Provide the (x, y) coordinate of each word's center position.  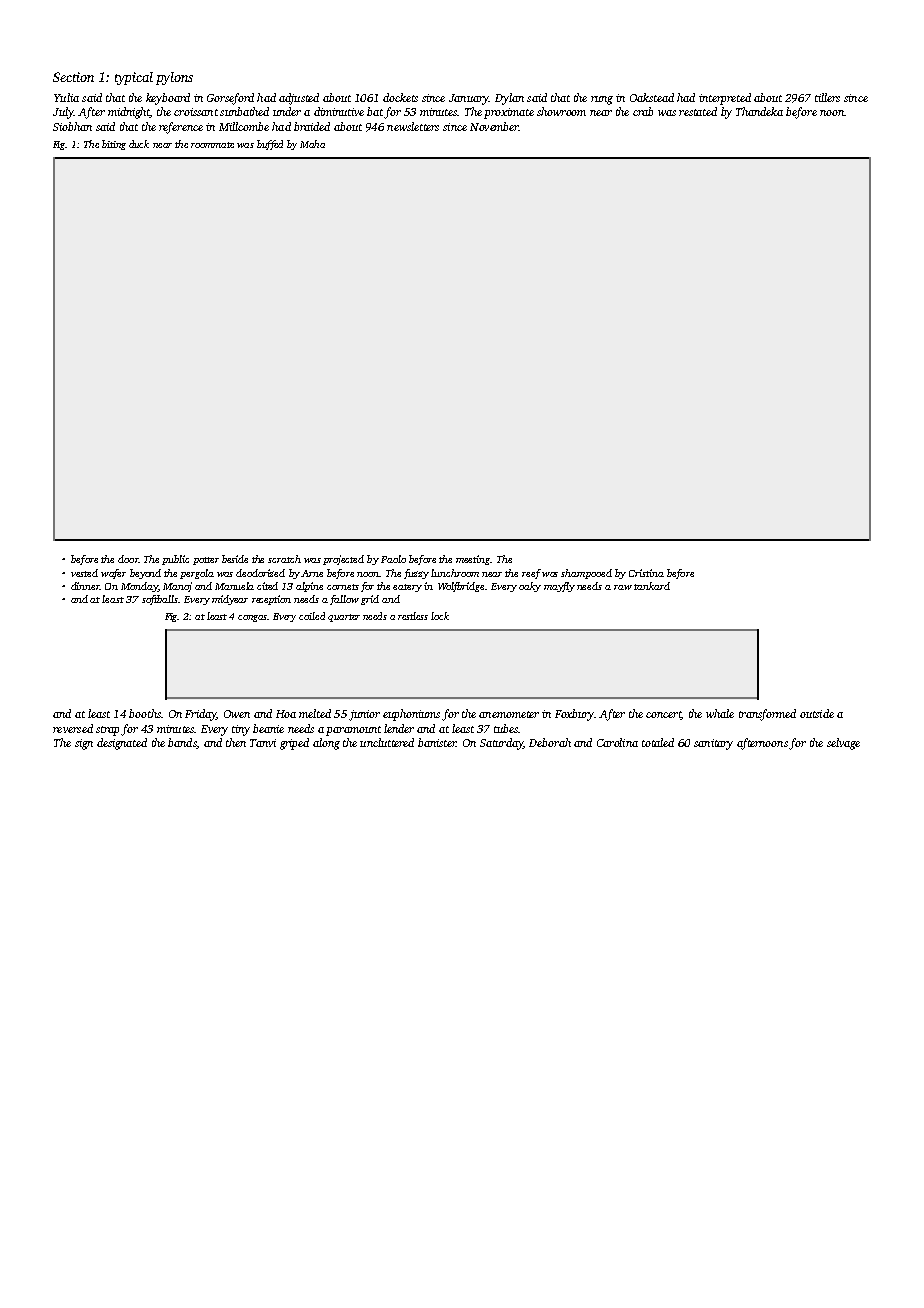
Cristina (646, 573)
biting (114, 145)
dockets (400, 97)
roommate (212, 145)
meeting (473, 560)
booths (145, 713)
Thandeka (759, 111)
